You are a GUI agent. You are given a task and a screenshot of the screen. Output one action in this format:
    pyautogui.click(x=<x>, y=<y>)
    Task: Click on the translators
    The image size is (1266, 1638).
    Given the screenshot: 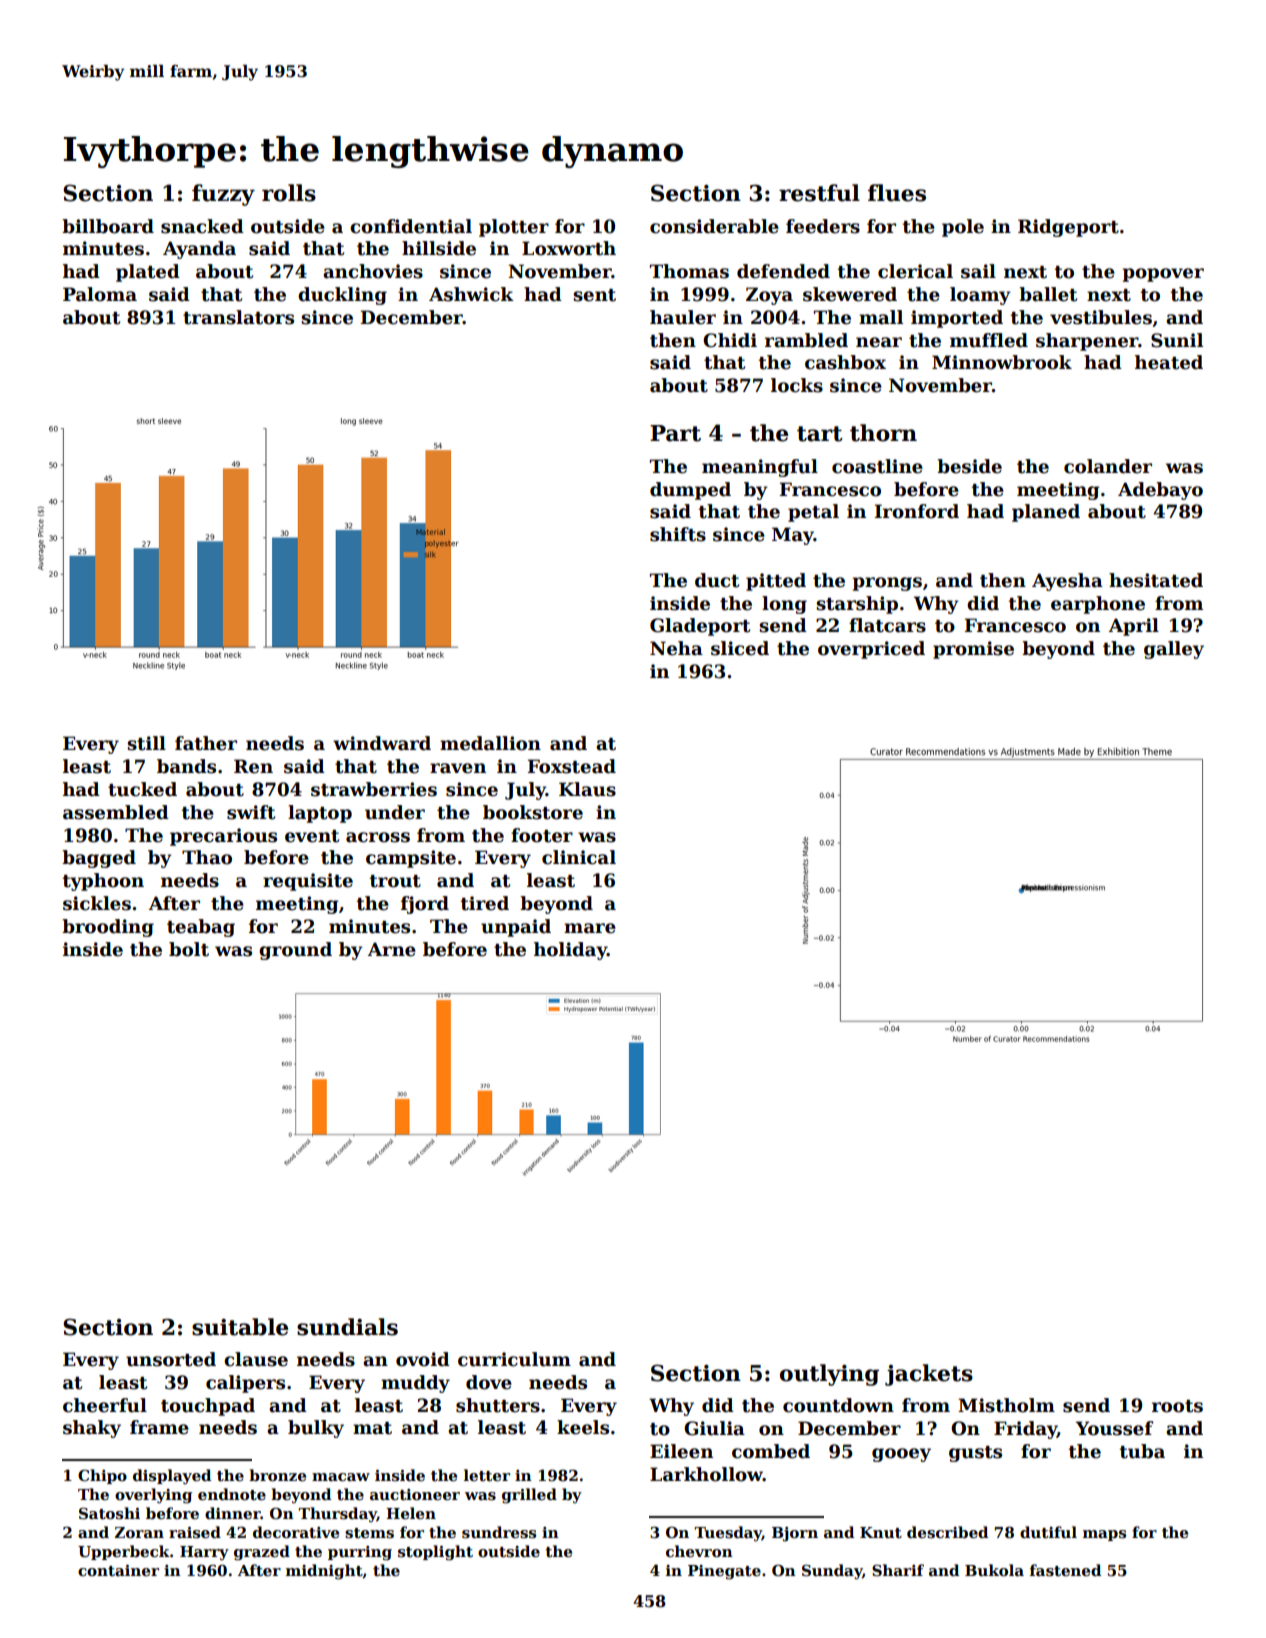 What is the action you would take?
    pyautogui.click(x=238, y=317)
